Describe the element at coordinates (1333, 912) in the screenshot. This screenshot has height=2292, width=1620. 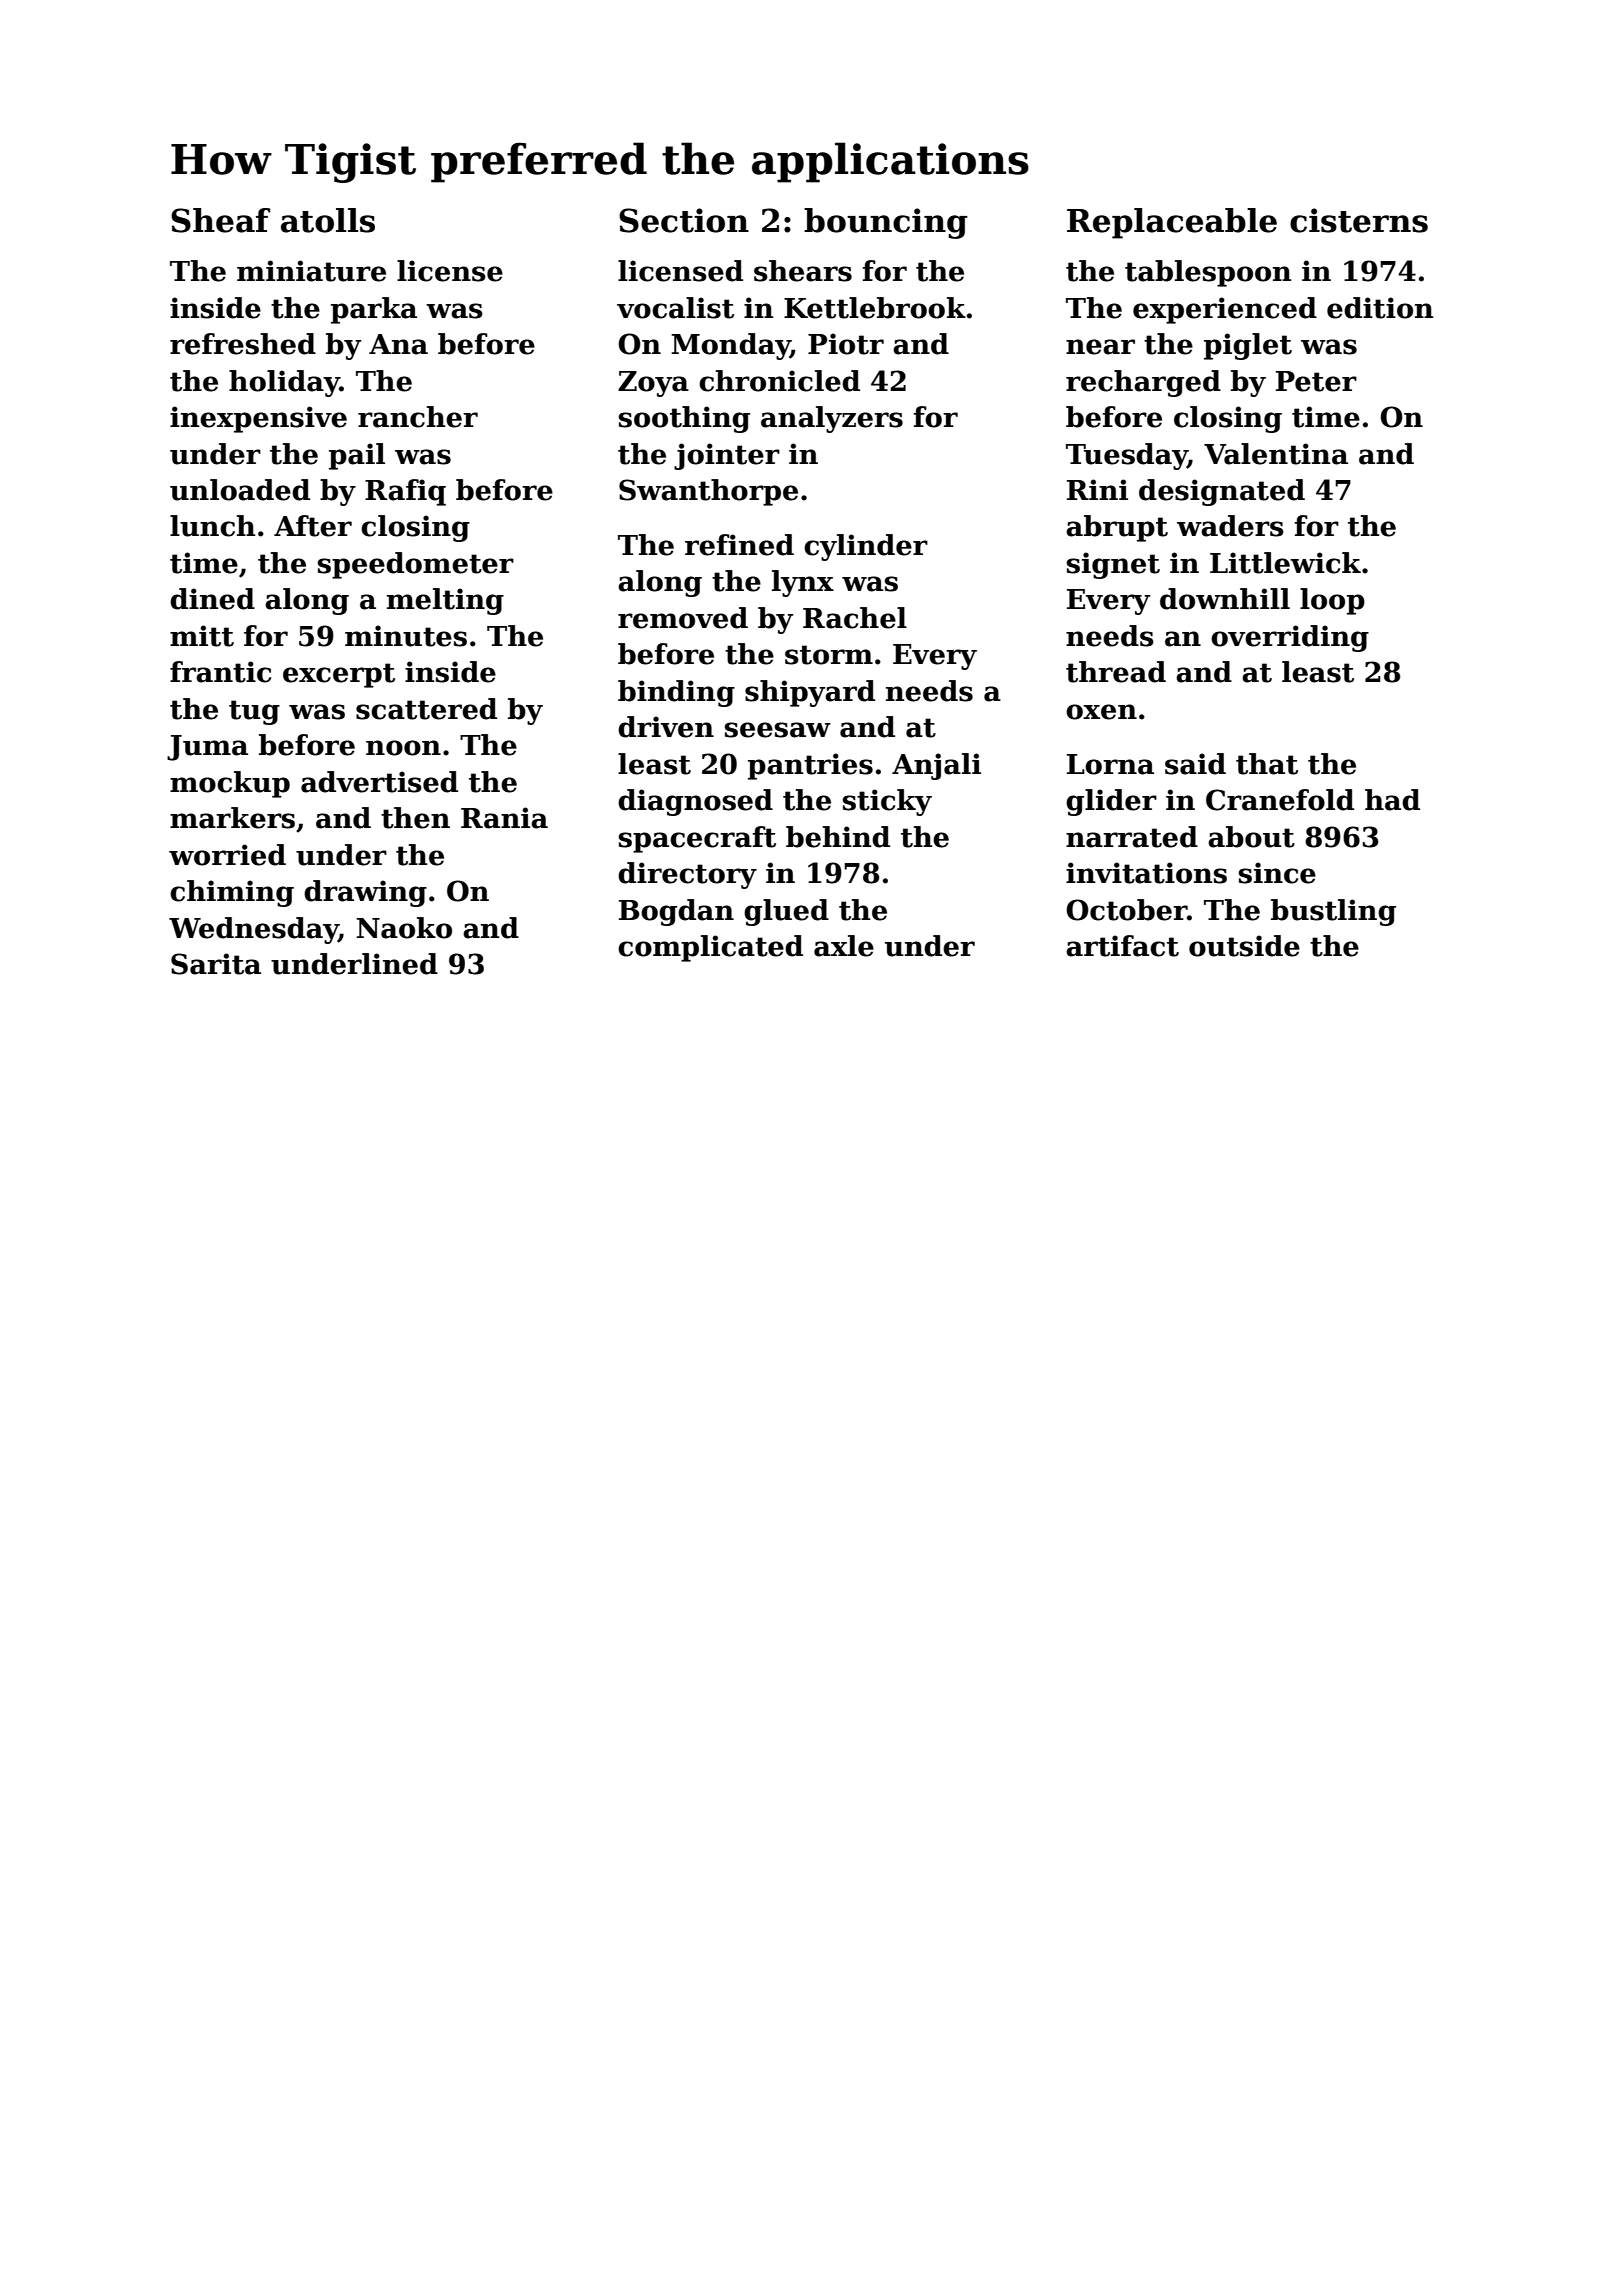
I see `bustling` at that location.
